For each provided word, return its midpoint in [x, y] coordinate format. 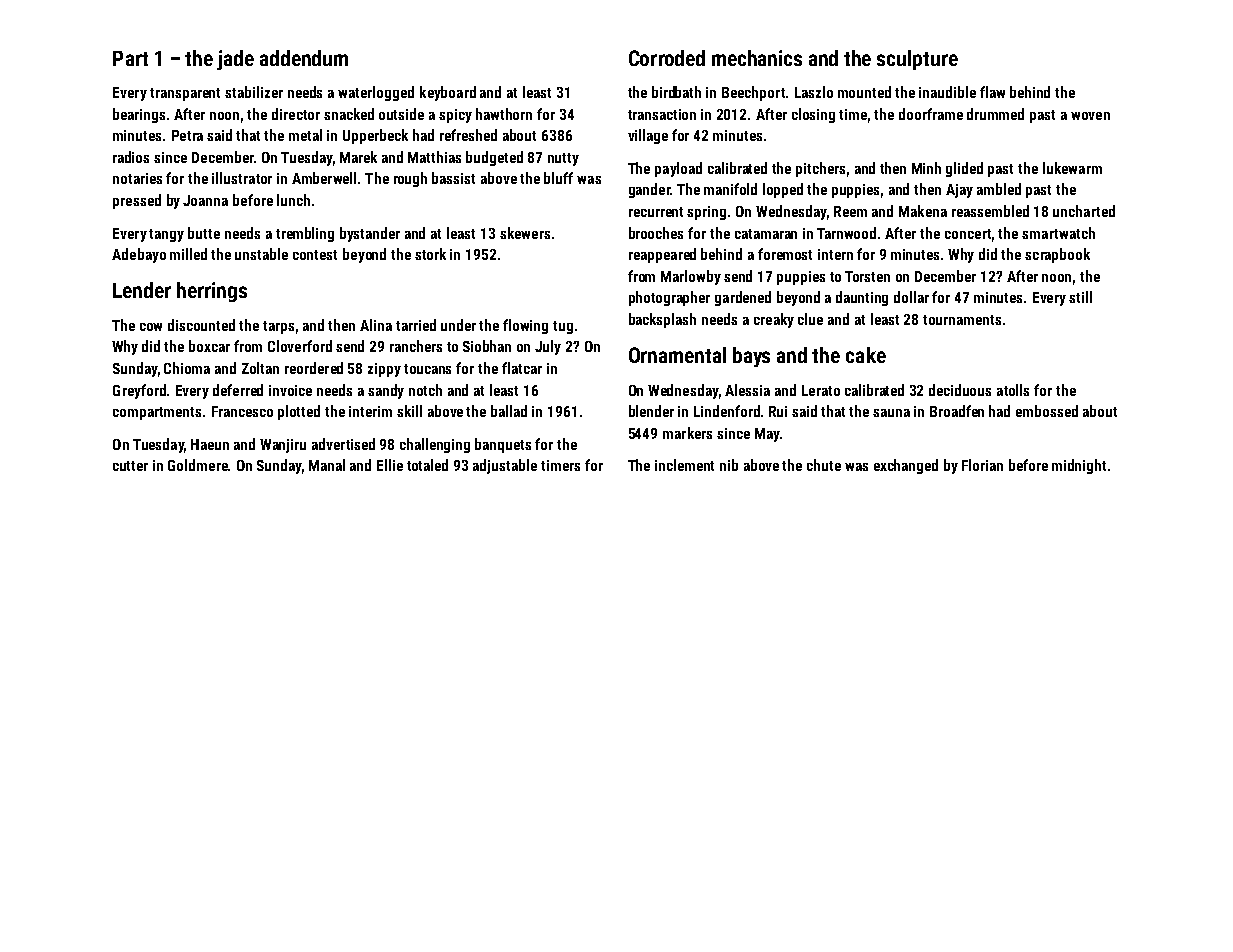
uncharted [1084, 211]
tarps [278, 327]
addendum [304, 58]
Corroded [667, 58]
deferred [238, 390]
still [1080, 297]
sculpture [917, 60]
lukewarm [1072, 168]
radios [131, 157]
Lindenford [727, 411]
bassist [453, 178]
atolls [1013, 390]
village [648, 136]
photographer [669, 298]
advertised [343, 444]
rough [410, 179]
